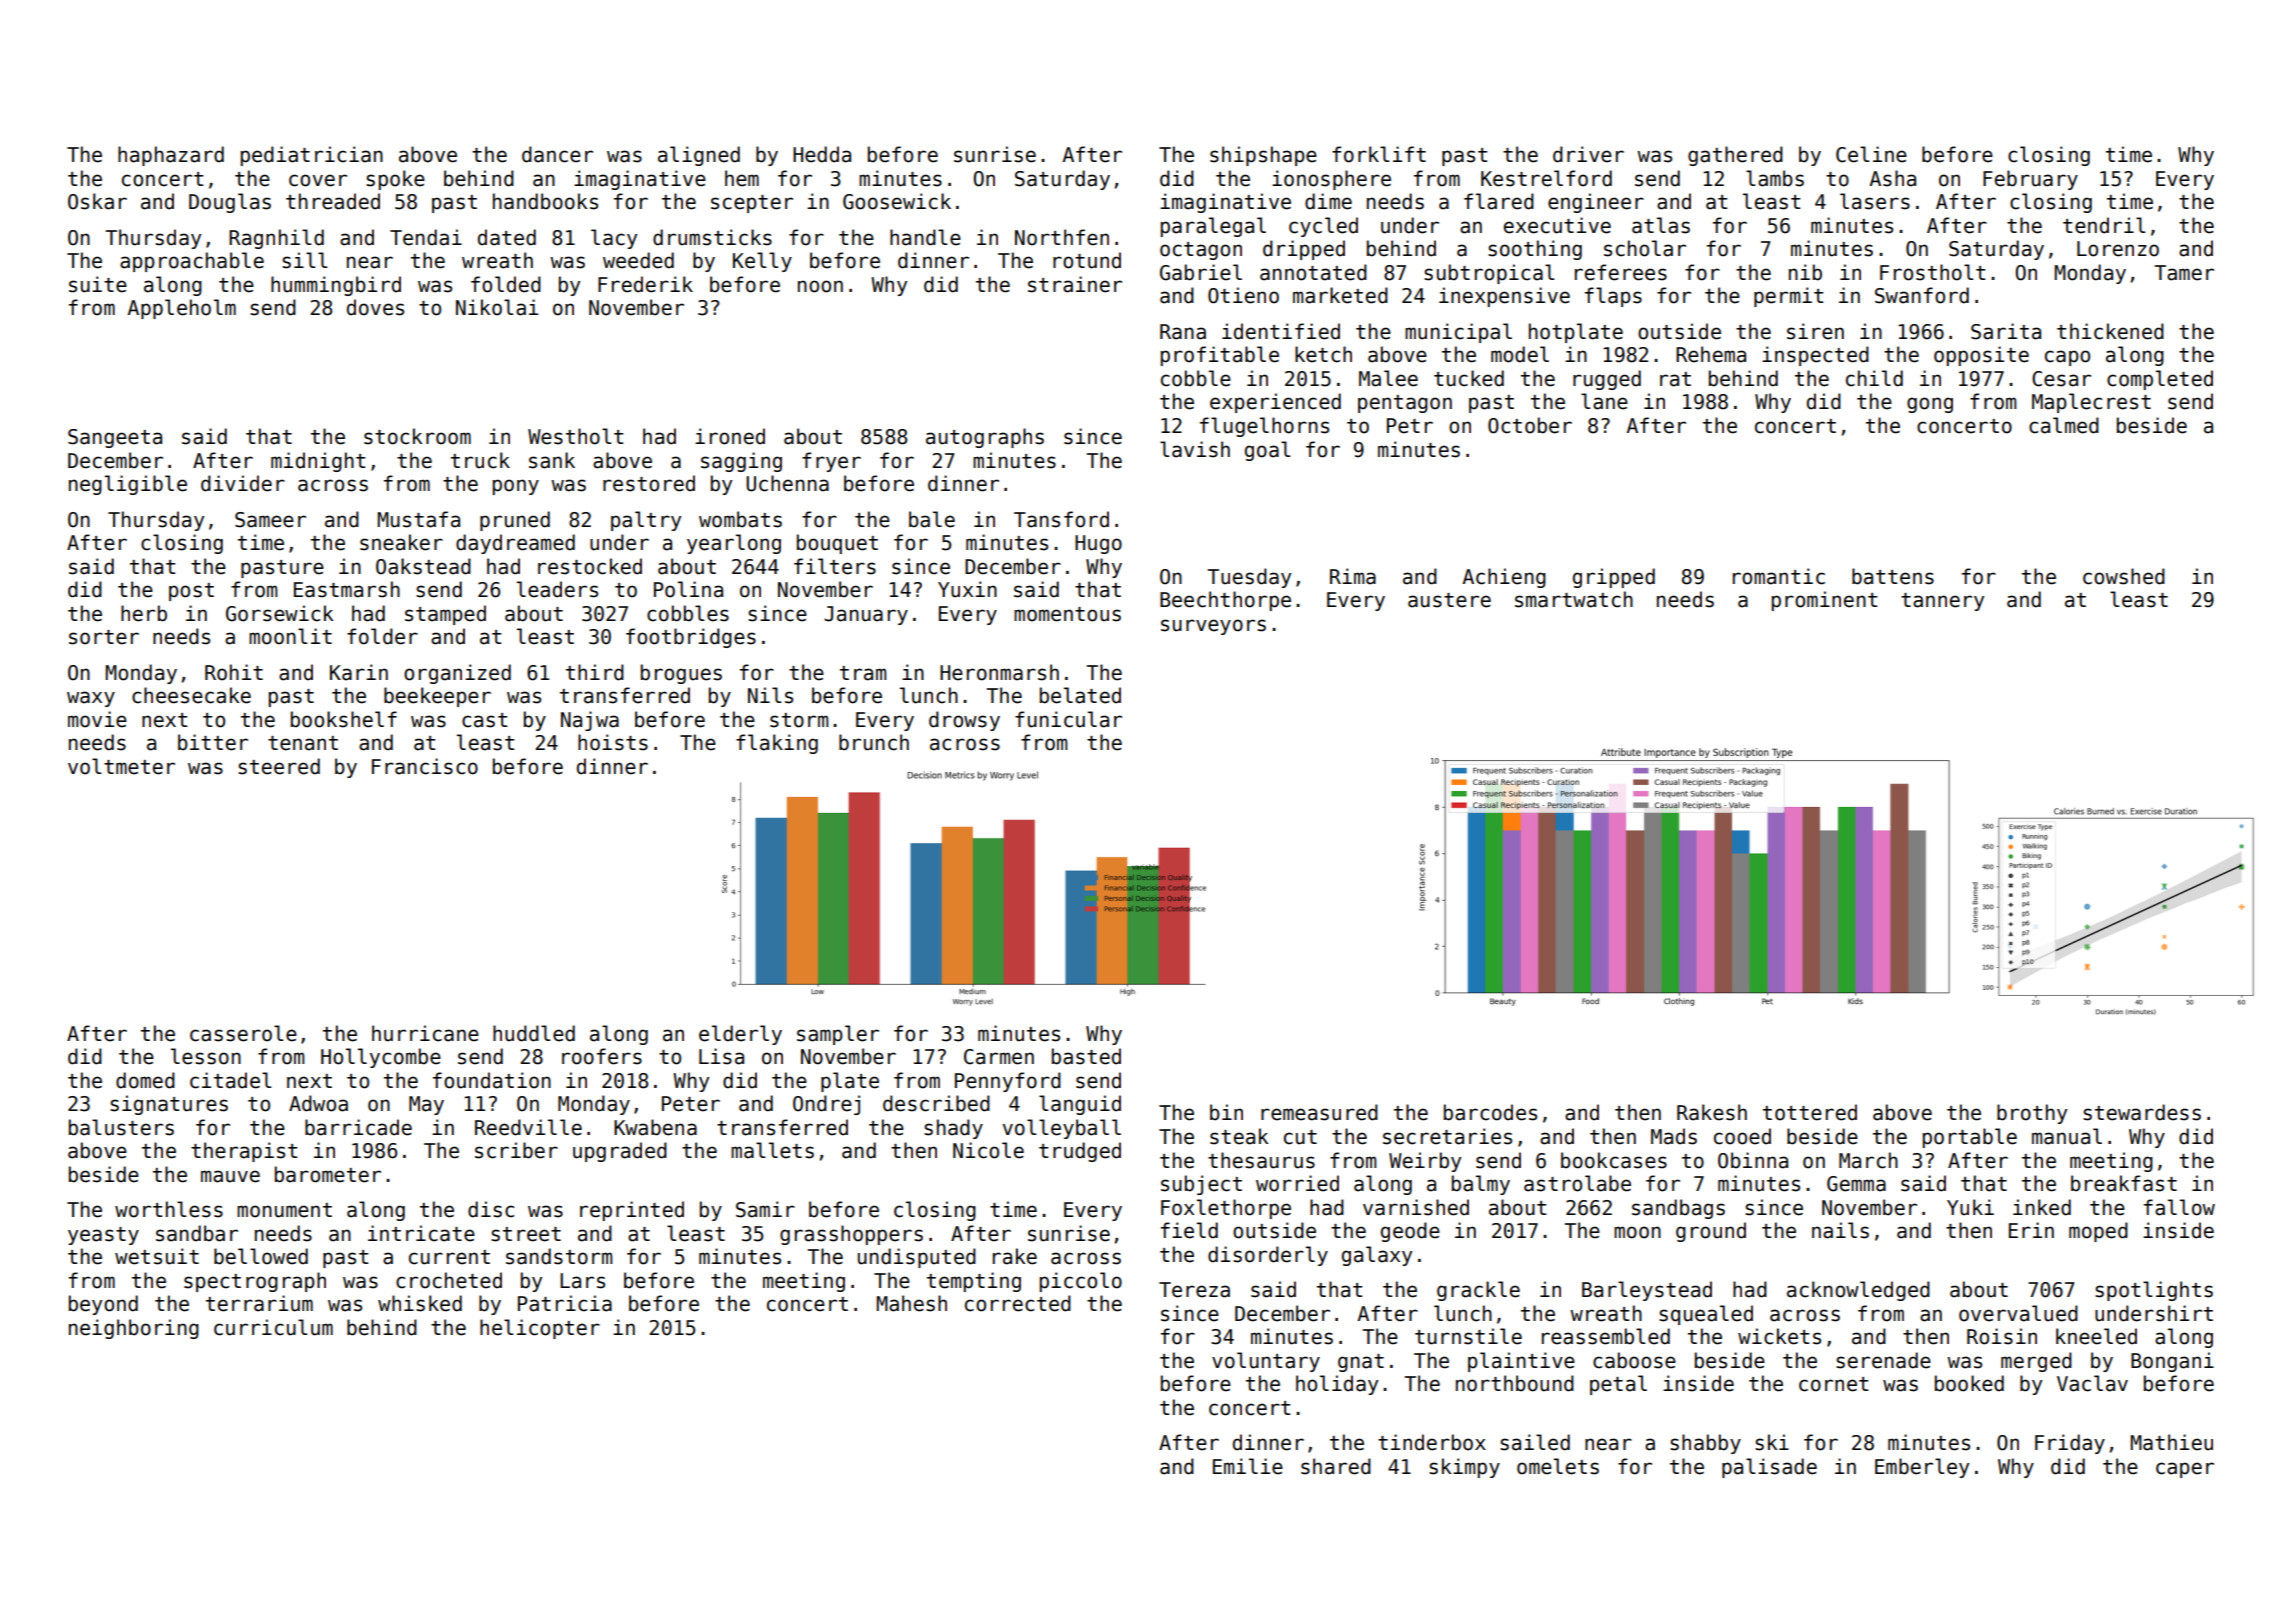  What do you see at coordinates (1824, 601) in the image?
I see `prominent` at bounding box center [1824, 601].
